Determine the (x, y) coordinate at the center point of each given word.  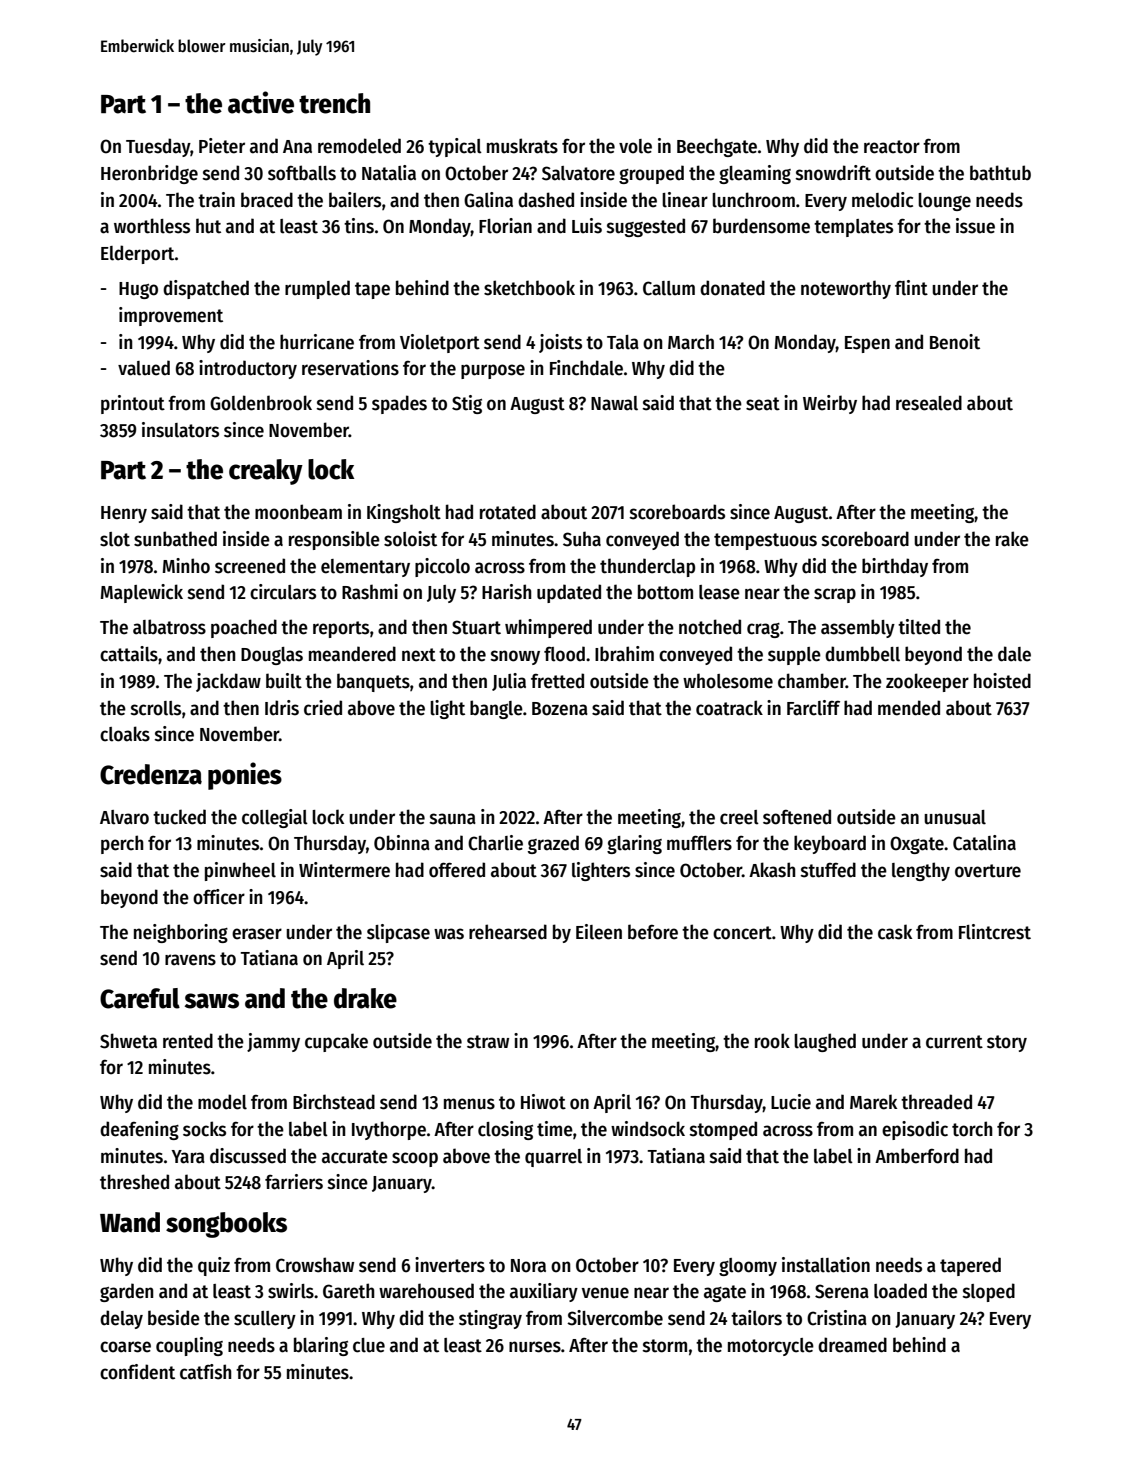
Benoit (955, 342)
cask (895, 932)
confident (137, 1372)
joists (560, 343)
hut (208, 226)
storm (665, 1346)
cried (323, 708)
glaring (634, 844)
